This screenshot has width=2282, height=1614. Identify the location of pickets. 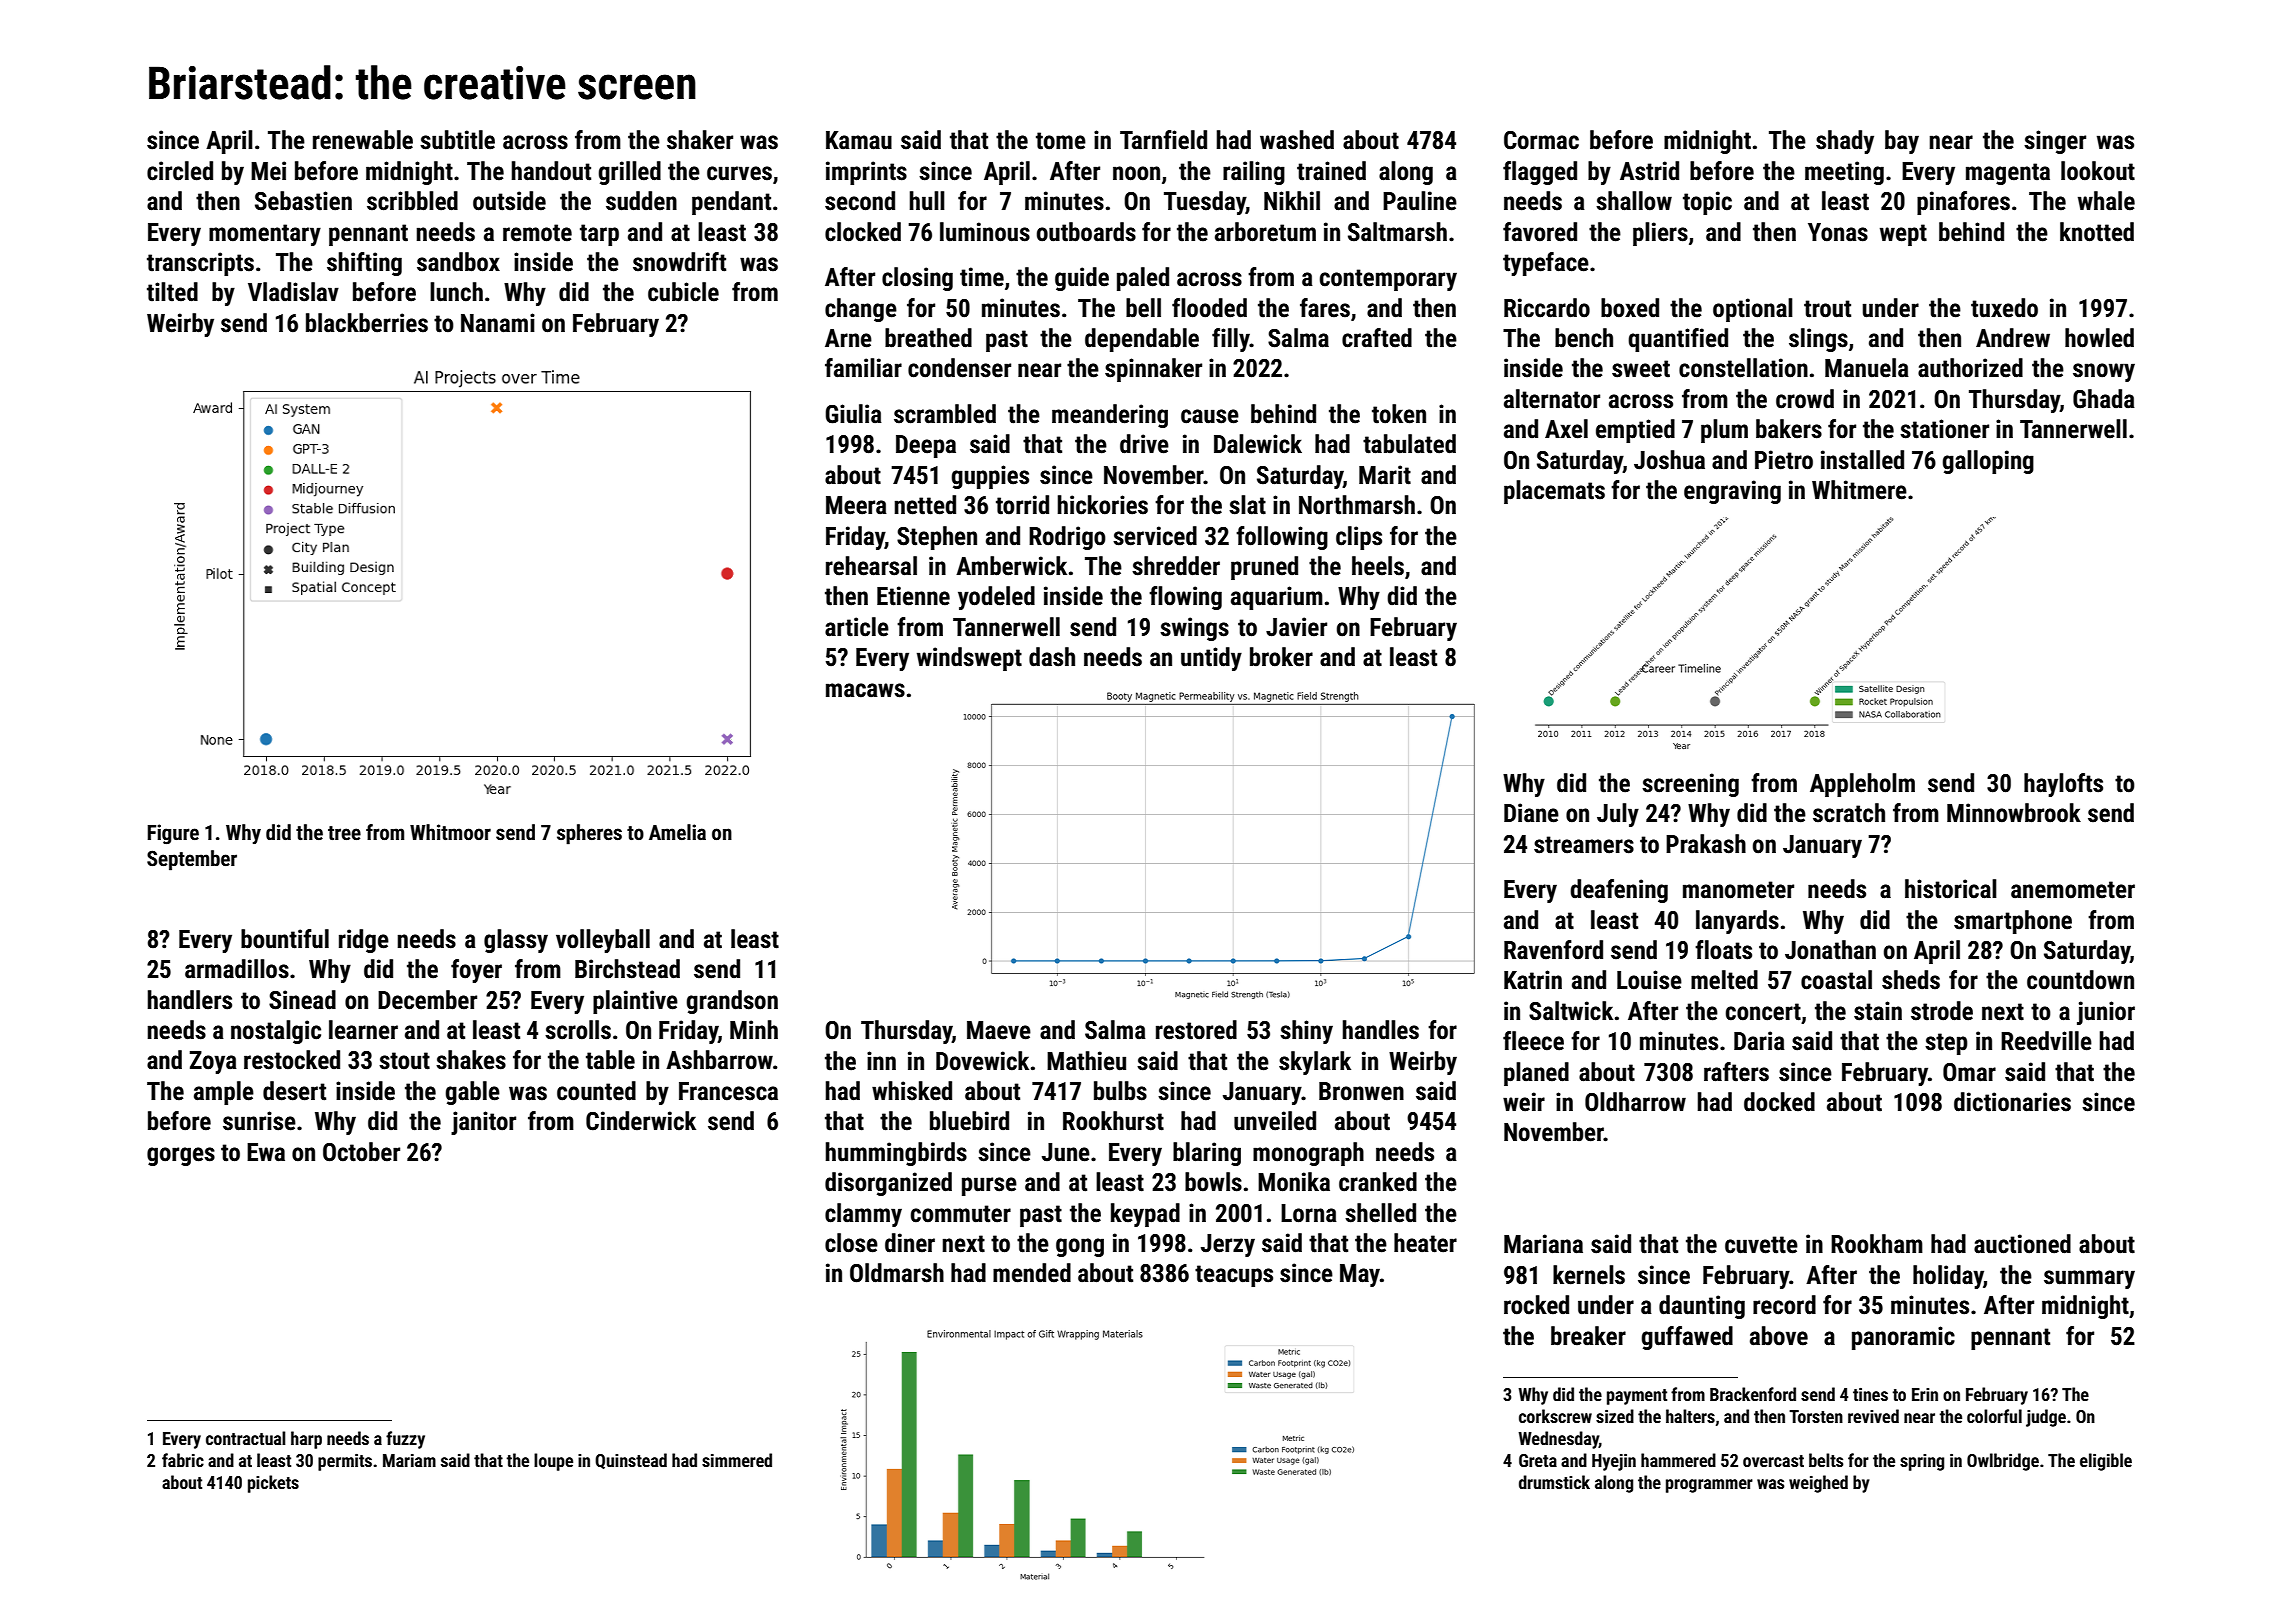
(273, 1484).
